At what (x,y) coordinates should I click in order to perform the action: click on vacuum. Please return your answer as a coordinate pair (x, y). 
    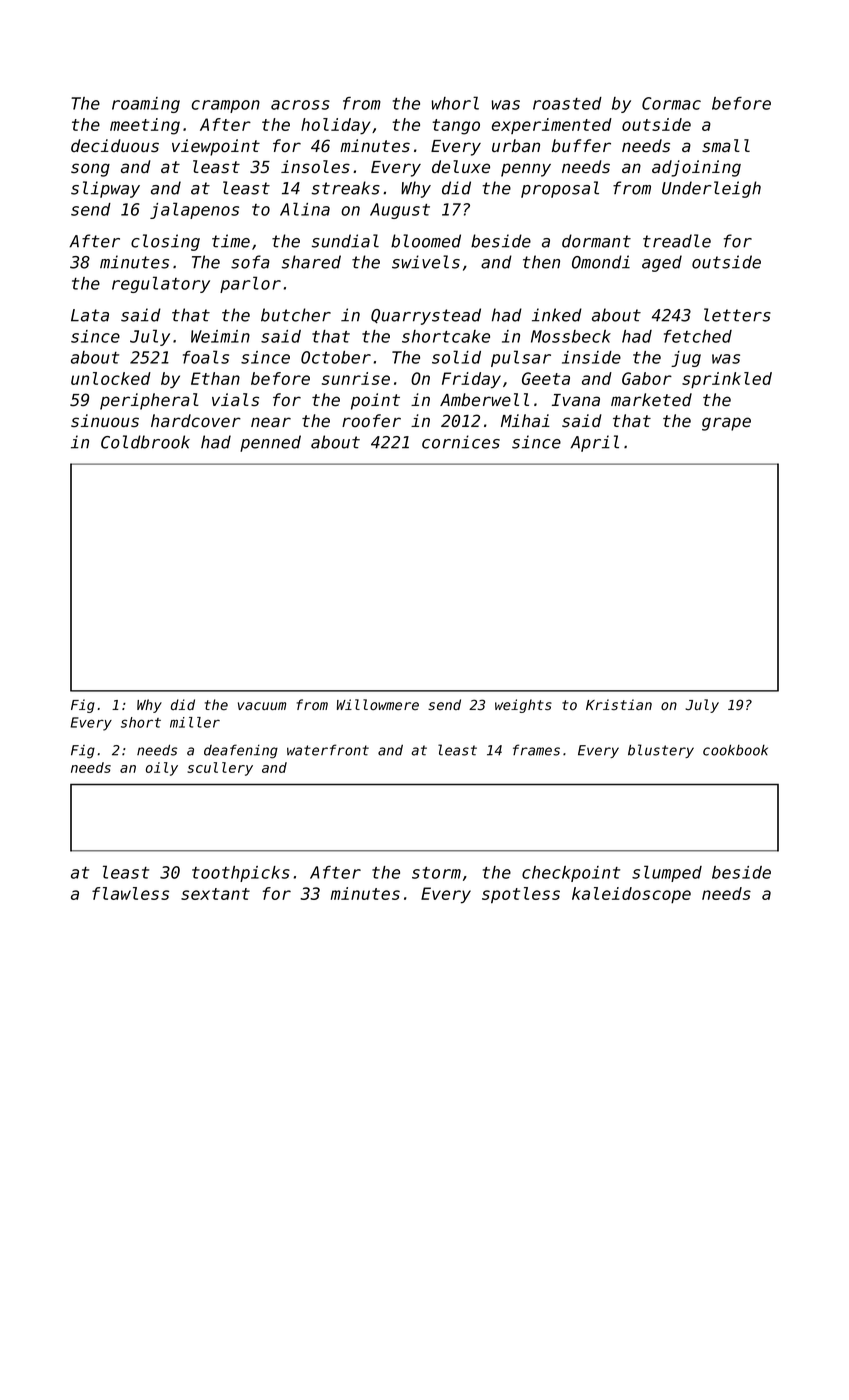
    Looking at the image, I should click on (262, 706).
